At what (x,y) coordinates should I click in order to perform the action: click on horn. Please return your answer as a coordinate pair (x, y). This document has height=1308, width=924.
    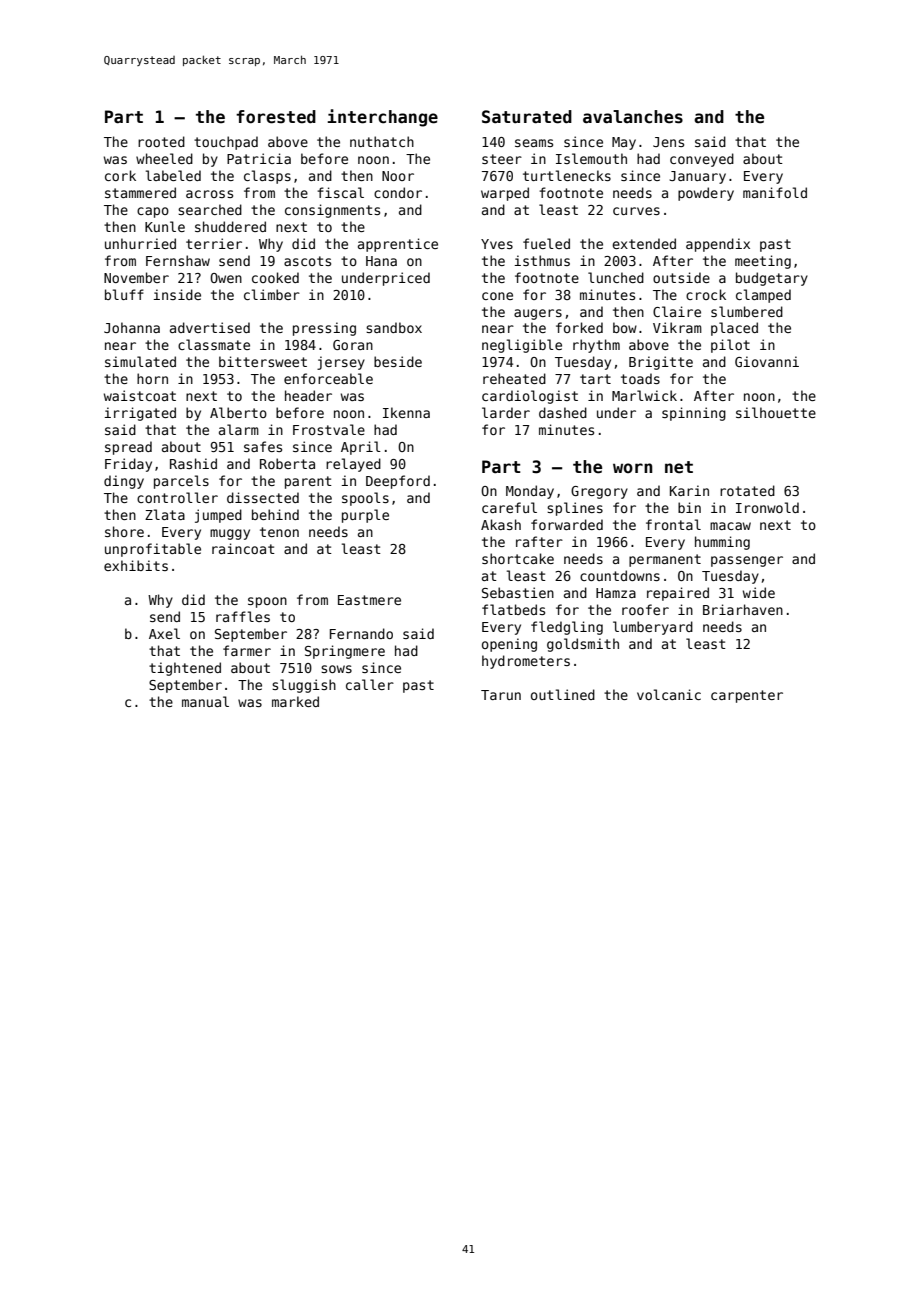
    Looking at the image, I should click on (152, 378).
